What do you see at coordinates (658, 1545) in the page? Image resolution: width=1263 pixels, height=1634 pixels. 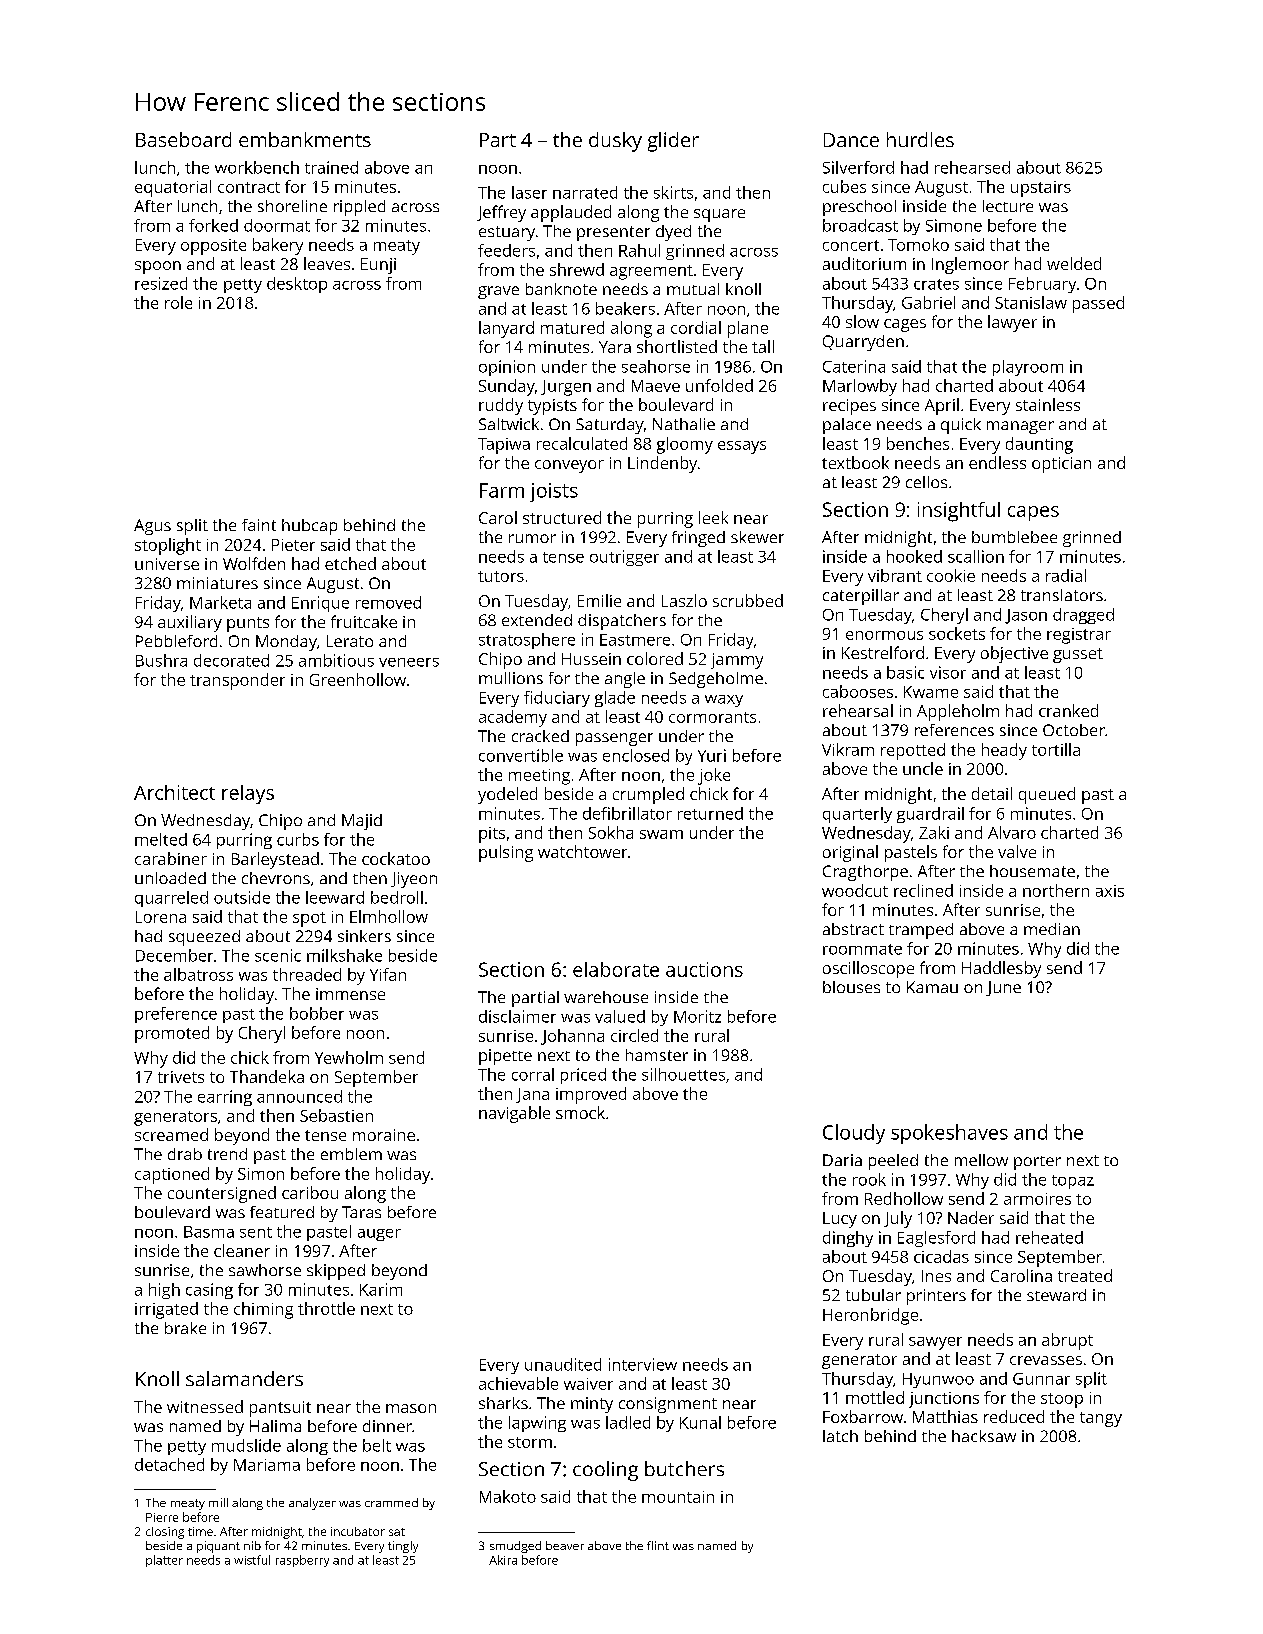 I see `flint` at bounding box center [658, 1545].
